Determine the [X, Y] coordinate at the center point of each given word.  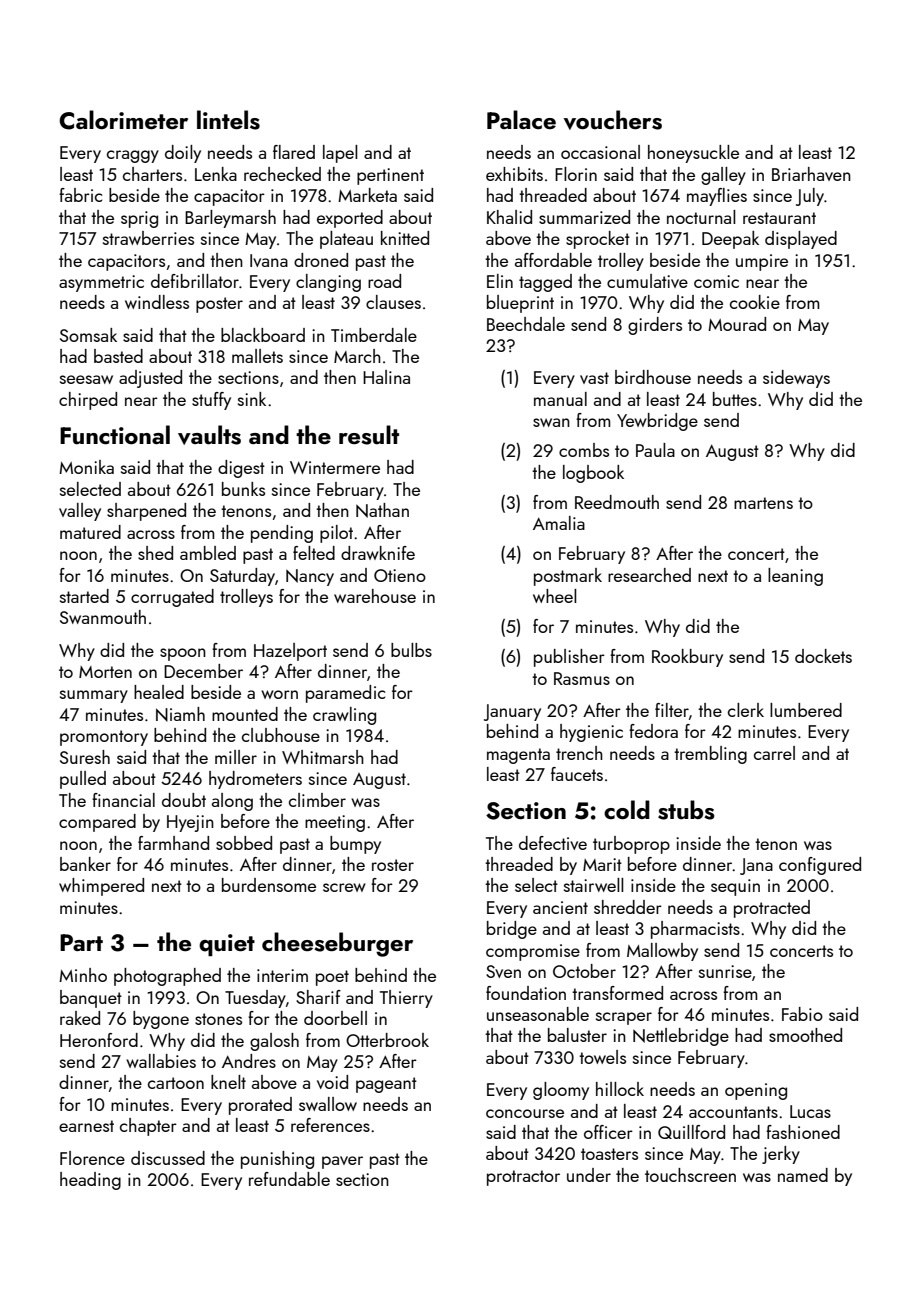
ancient [560, 907]
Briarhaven [811, 174]
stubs [686, 810]
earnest [86, 1126]
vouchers [613, 120]
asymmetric [101, 283]
